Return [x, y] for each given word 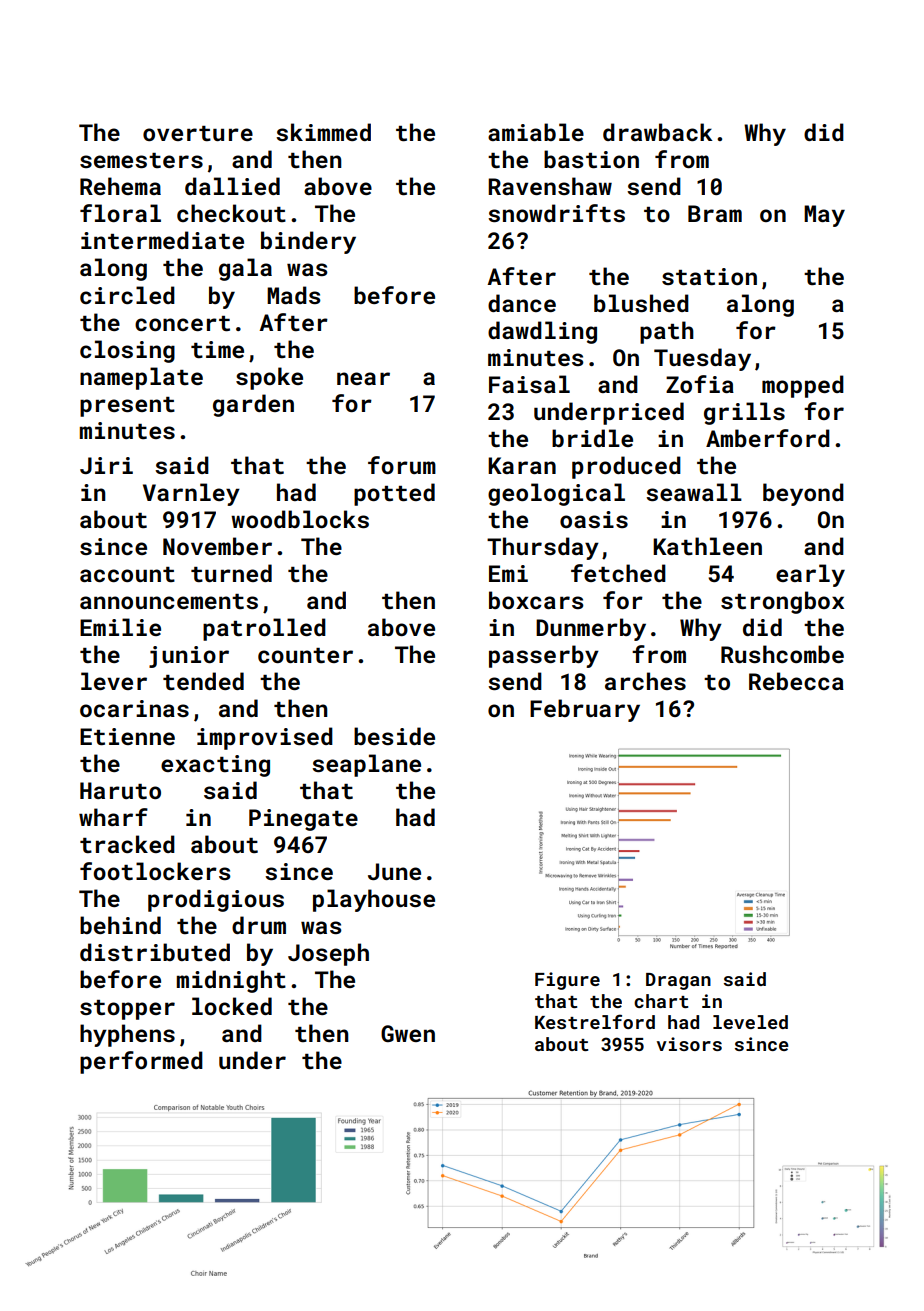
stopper [127, 1010]
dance [522, 303]
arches [645, 681]
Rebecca [796, 681]
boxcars [536, 600]
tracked [127, 844]
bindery [308, 242]
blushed [641, 303]
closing [127, 351]
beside [394, 736]
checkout [231, 213]
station [709, 276]
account [127, 574]
